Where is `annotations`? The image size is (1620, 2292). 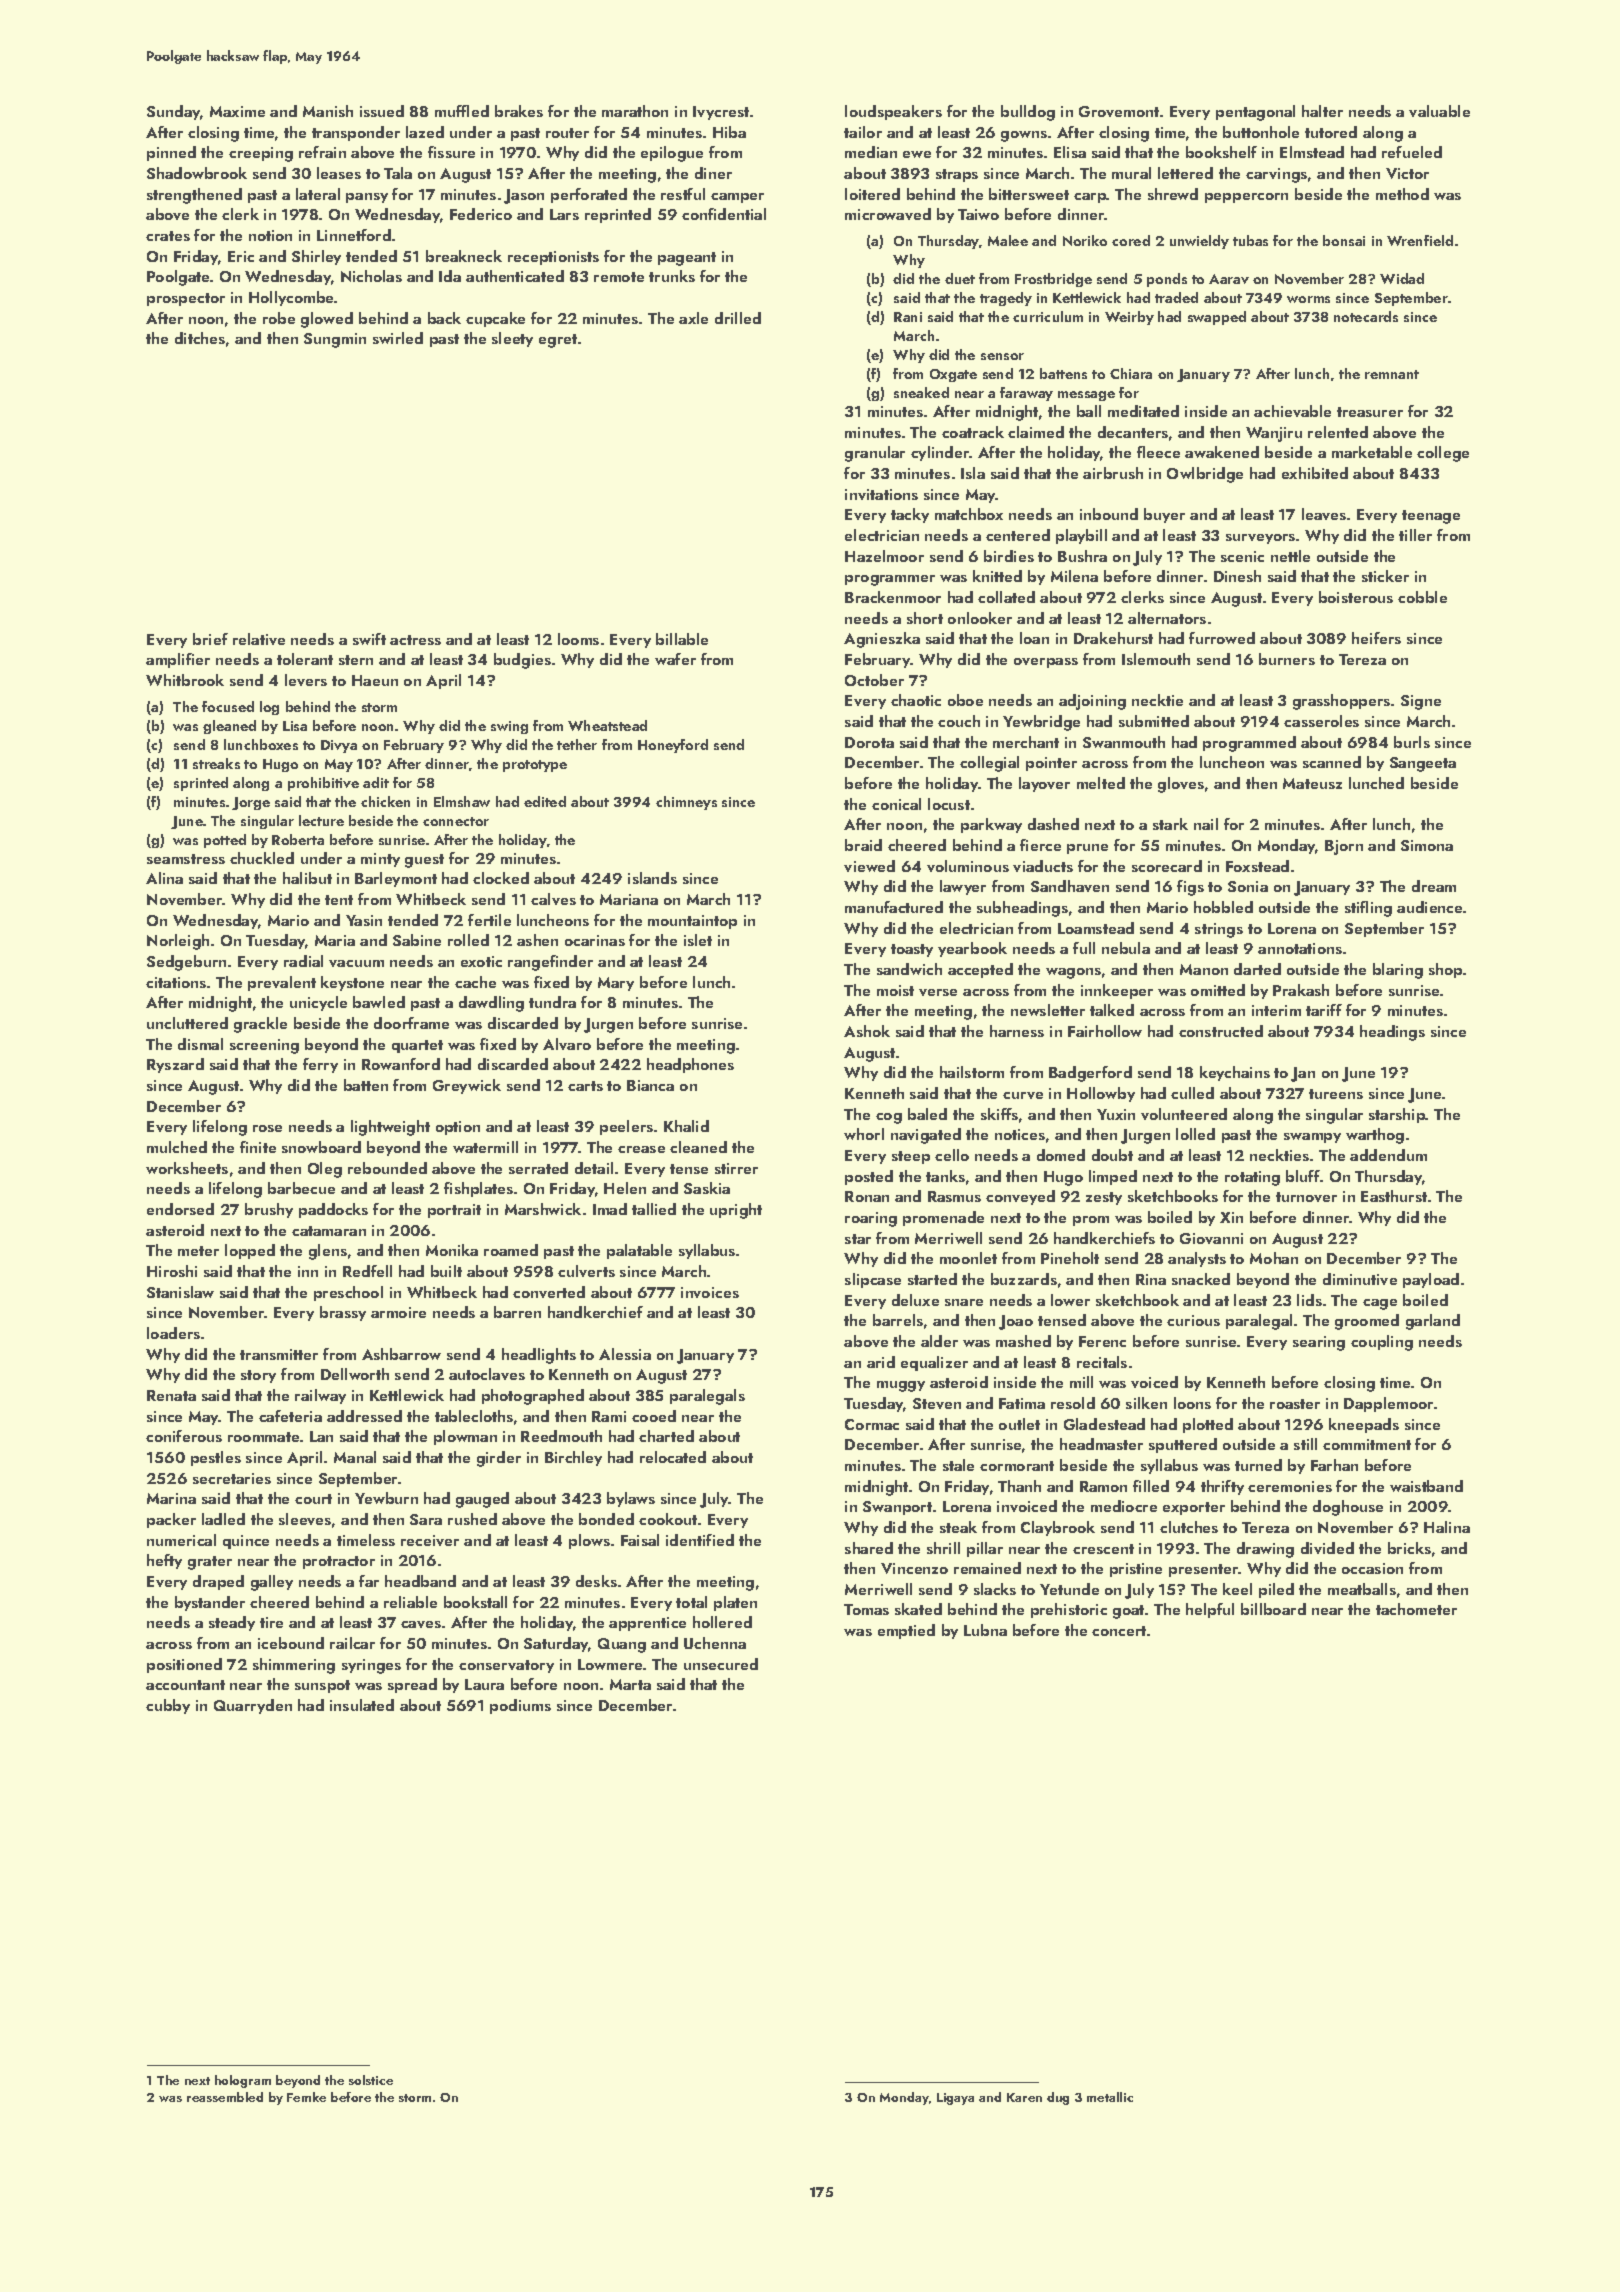 annotations is located at coordinates (1300, 948).
